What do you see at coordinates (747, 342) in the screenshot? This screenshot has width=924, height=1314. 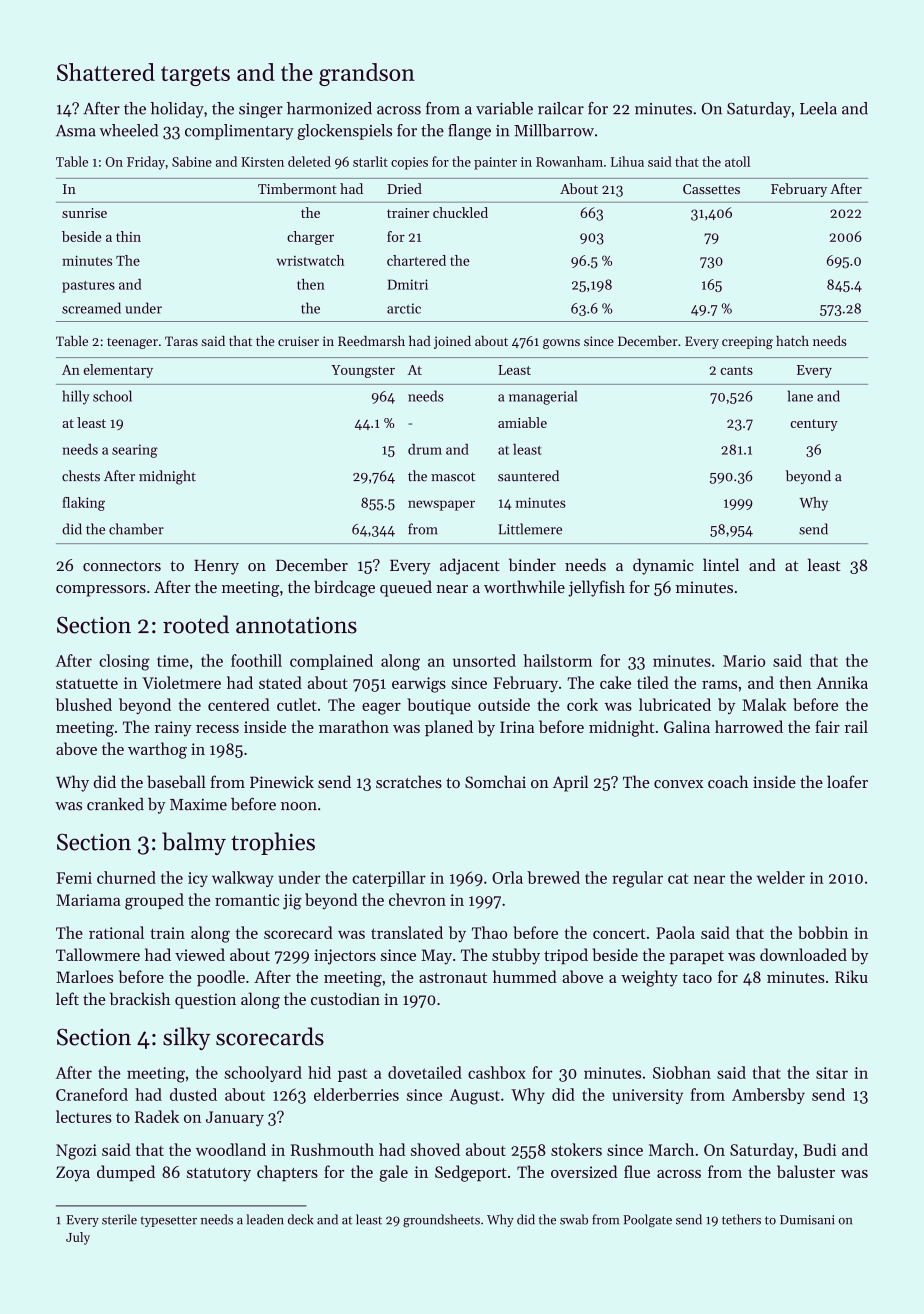 I see `creeping` at bounding box center [747, 342].
